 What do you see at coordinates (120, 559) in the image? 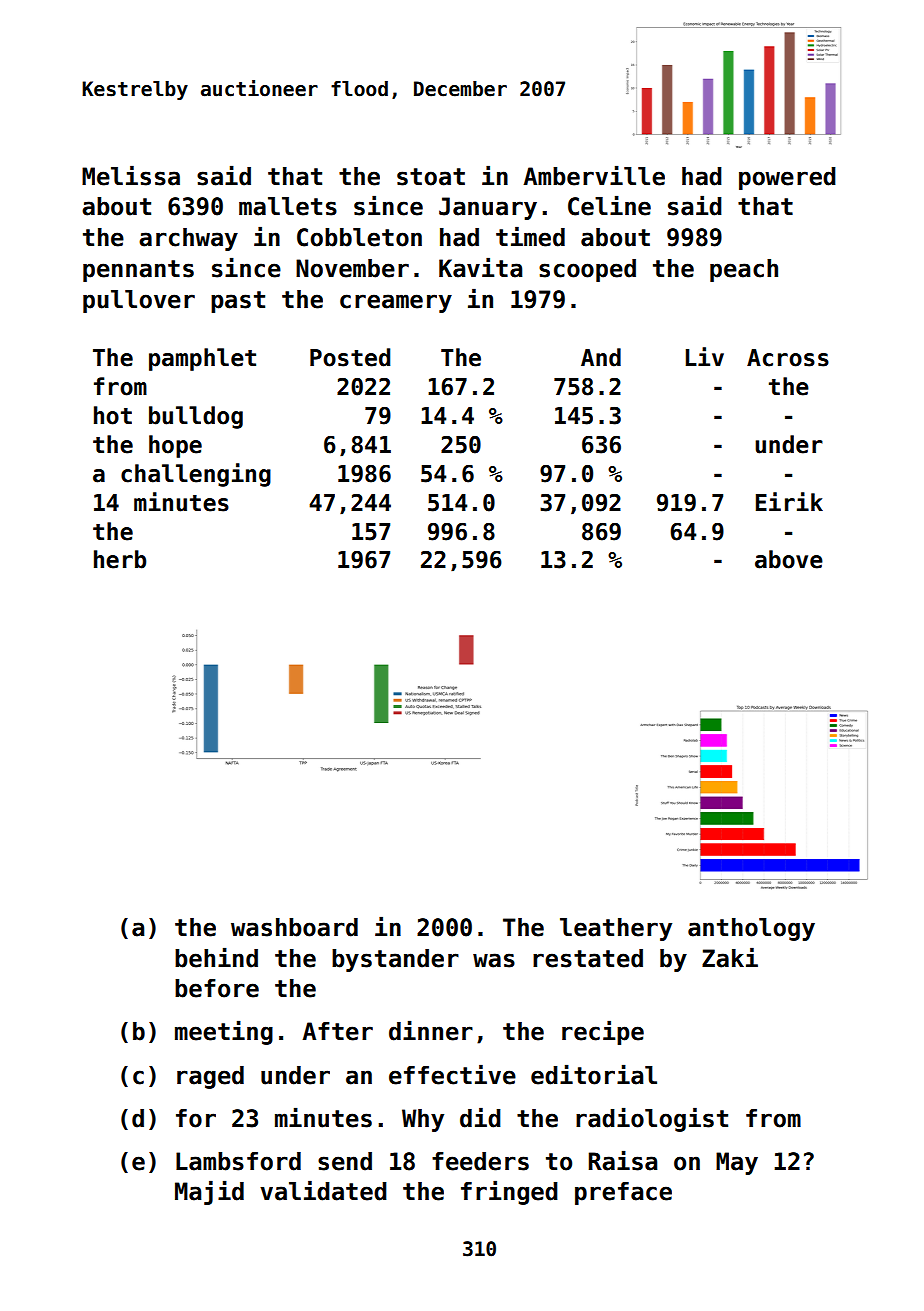
I see `herb` at bounding box center [120, 559].
